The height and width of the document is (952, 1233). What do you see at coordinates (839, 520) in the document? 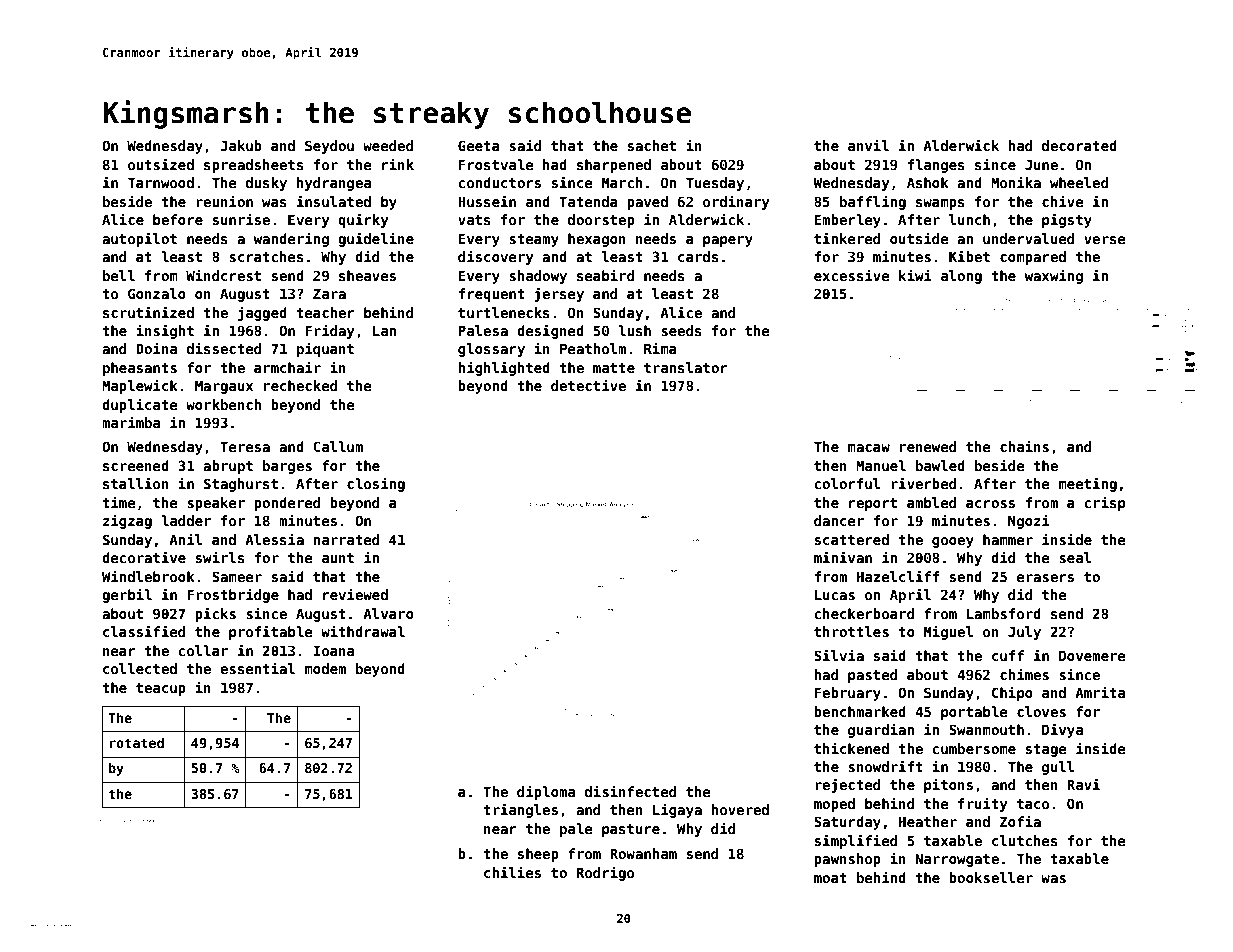
I see `dancer` at bounding box center [839, 520].
